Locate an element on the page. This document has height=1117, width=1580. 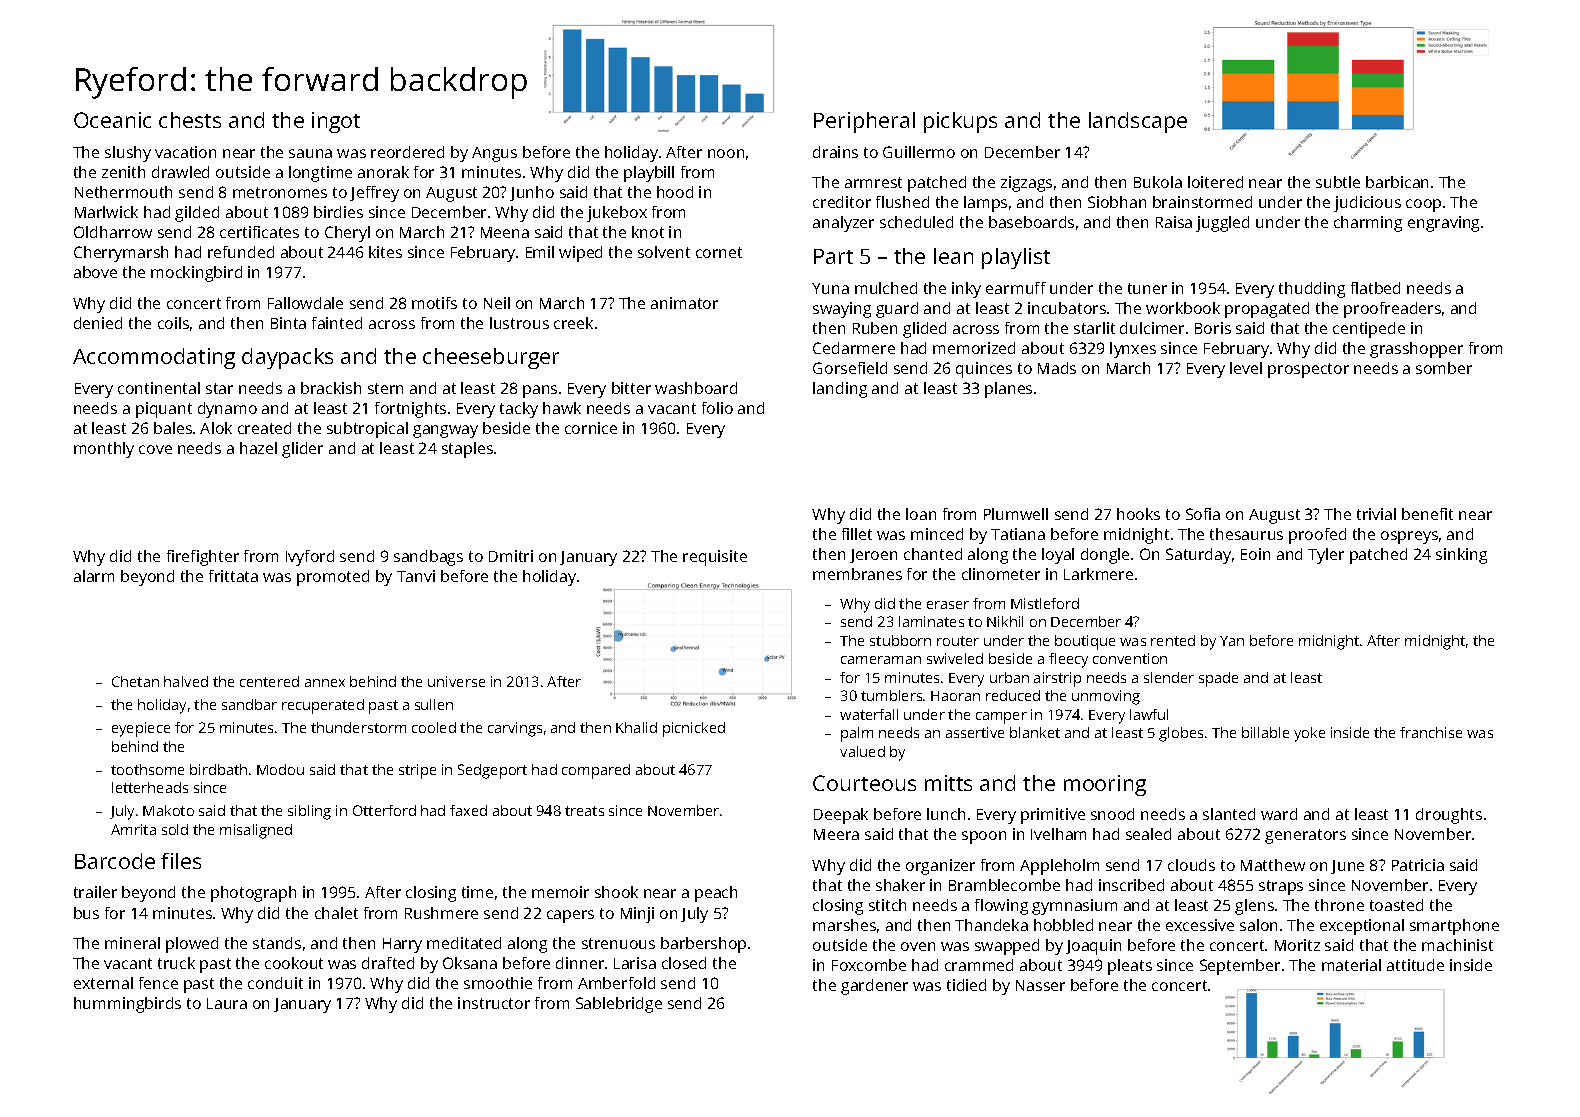
ingot is located at coordinates (336, 122).
